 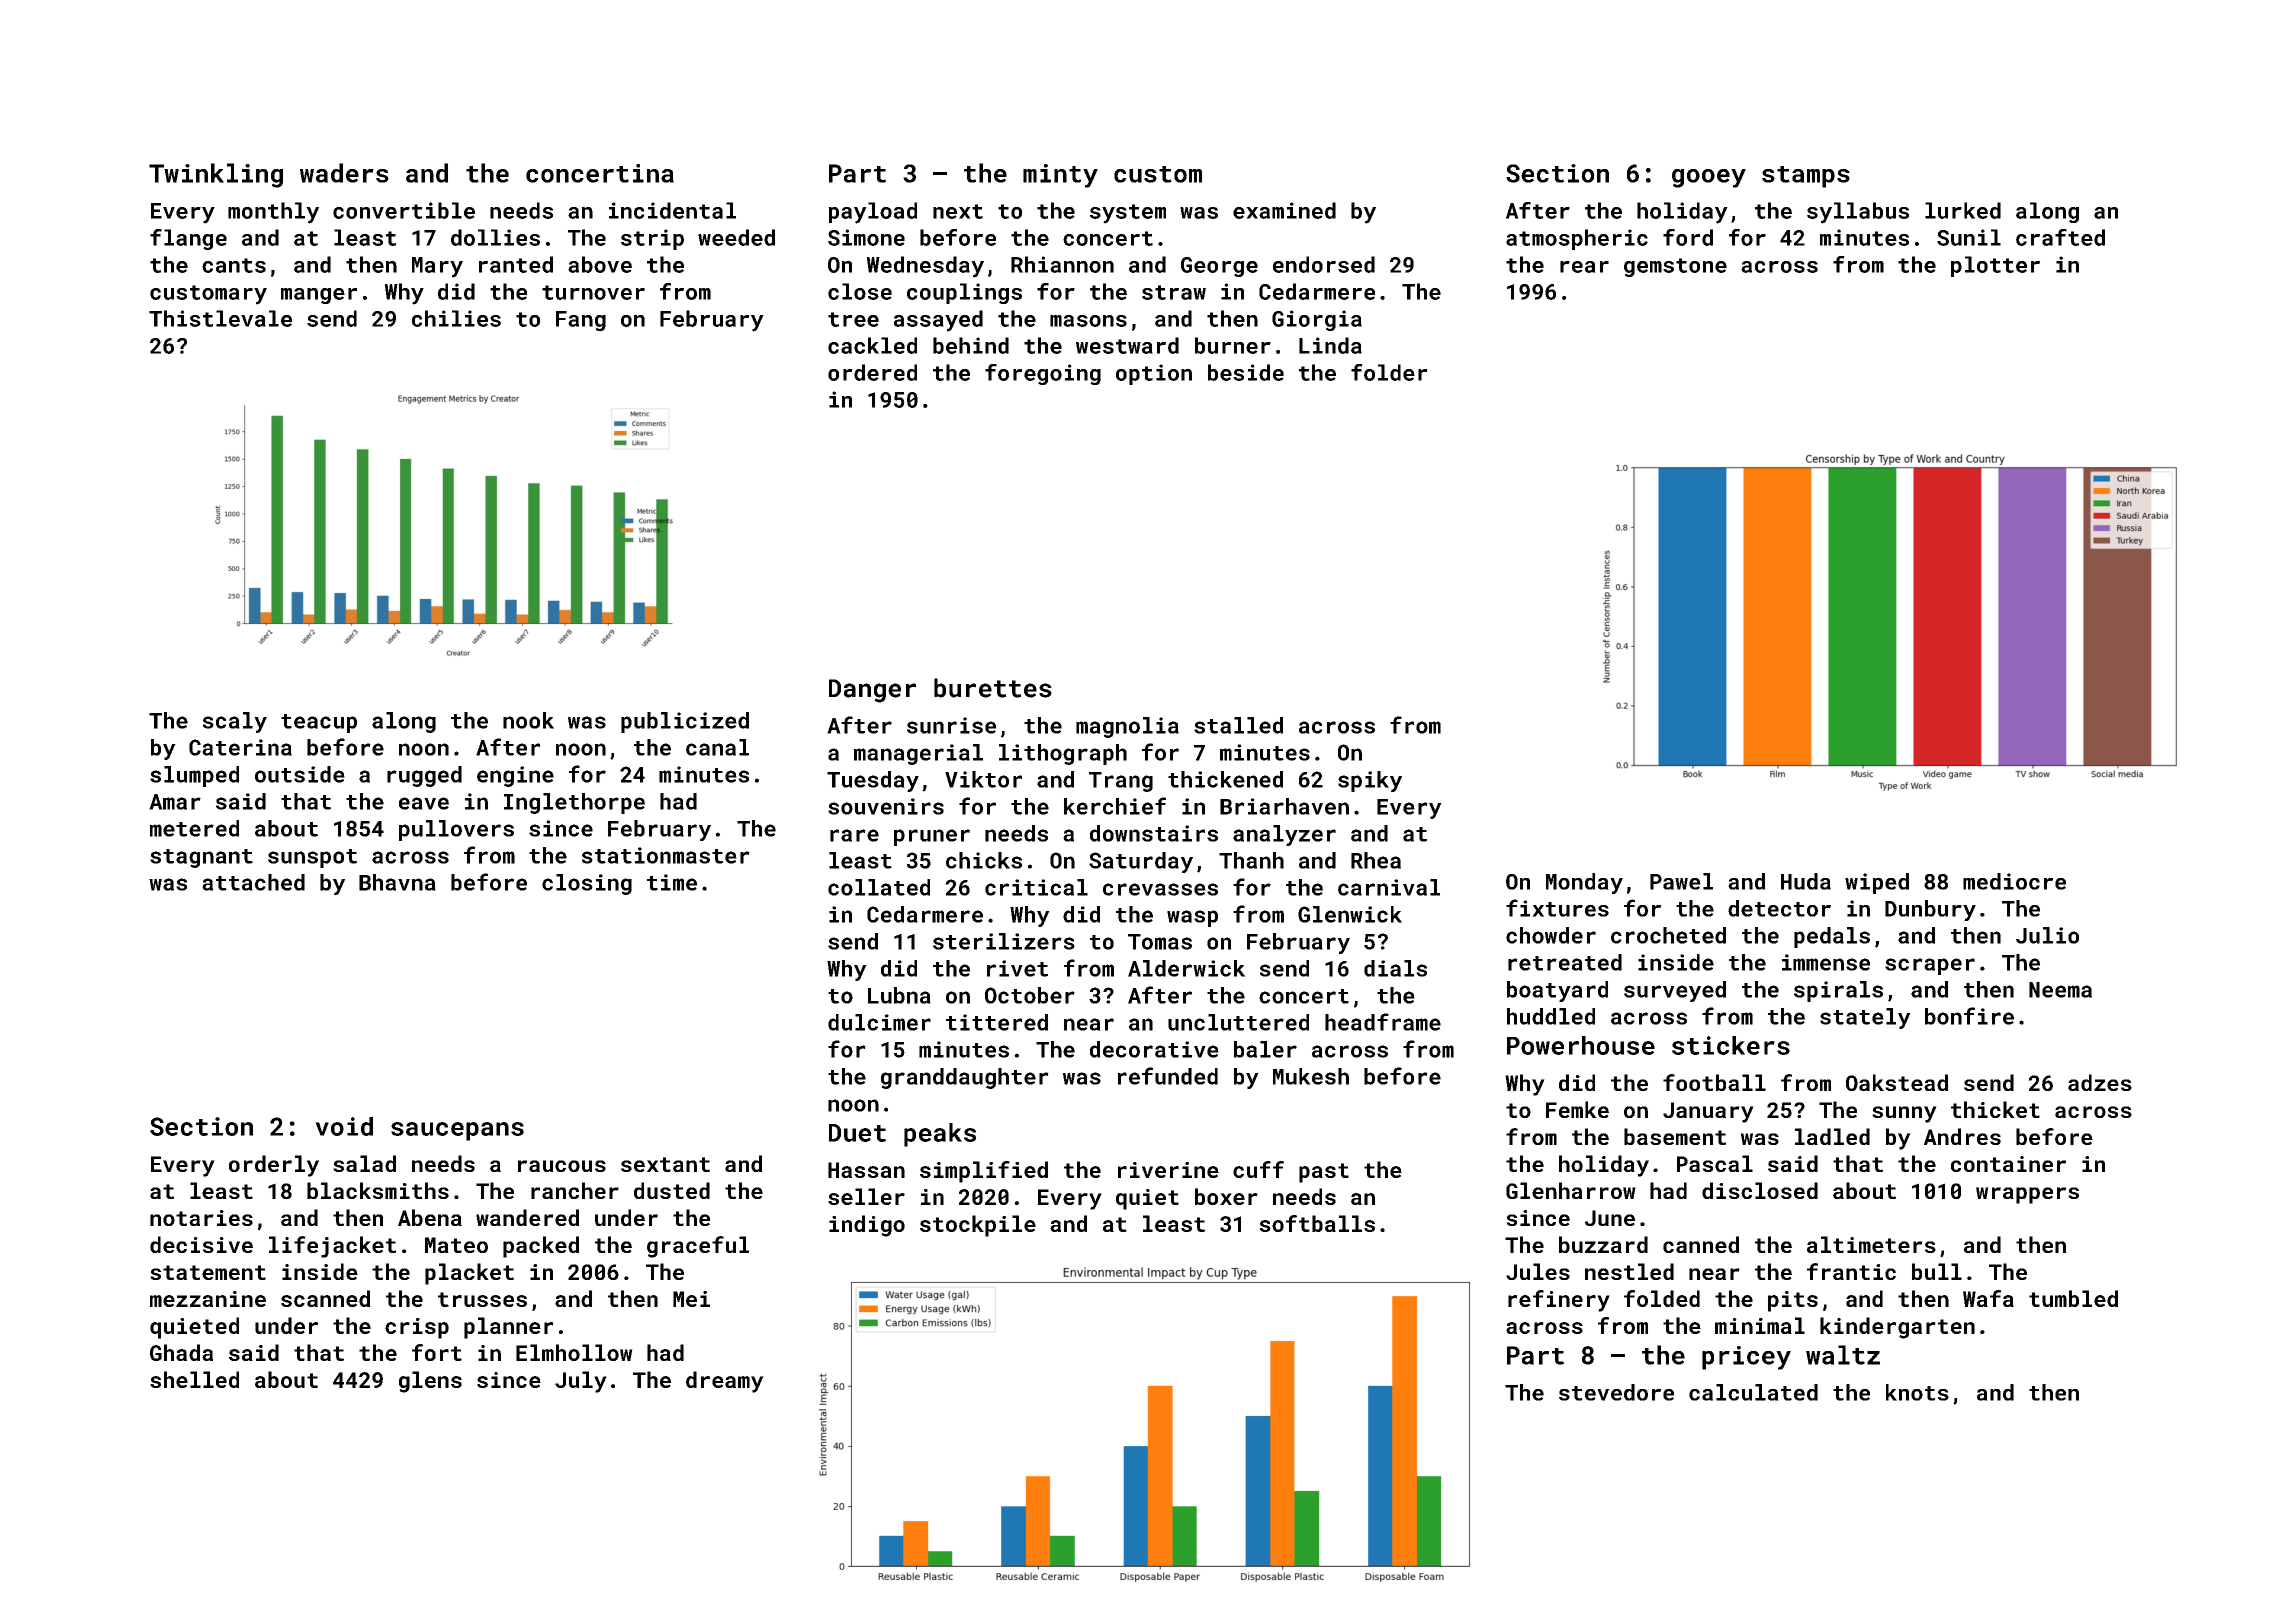 I want to click on Jules, so click(x=1538, y=1271).
